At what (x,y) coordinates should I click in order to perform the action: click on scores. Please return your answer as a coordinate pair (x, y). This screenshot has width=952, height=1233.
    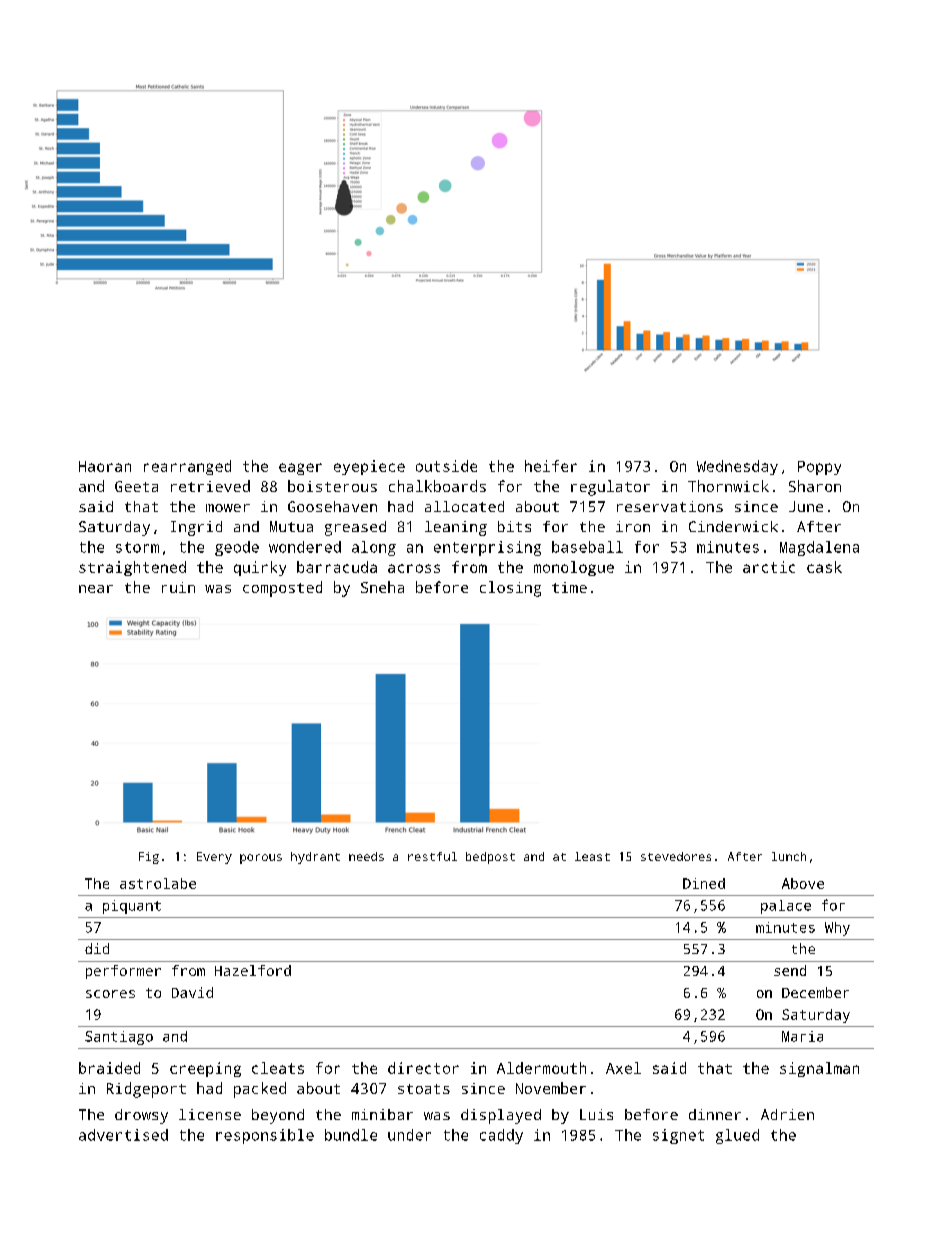
    Looking at the image, I should click on (110, 994).
